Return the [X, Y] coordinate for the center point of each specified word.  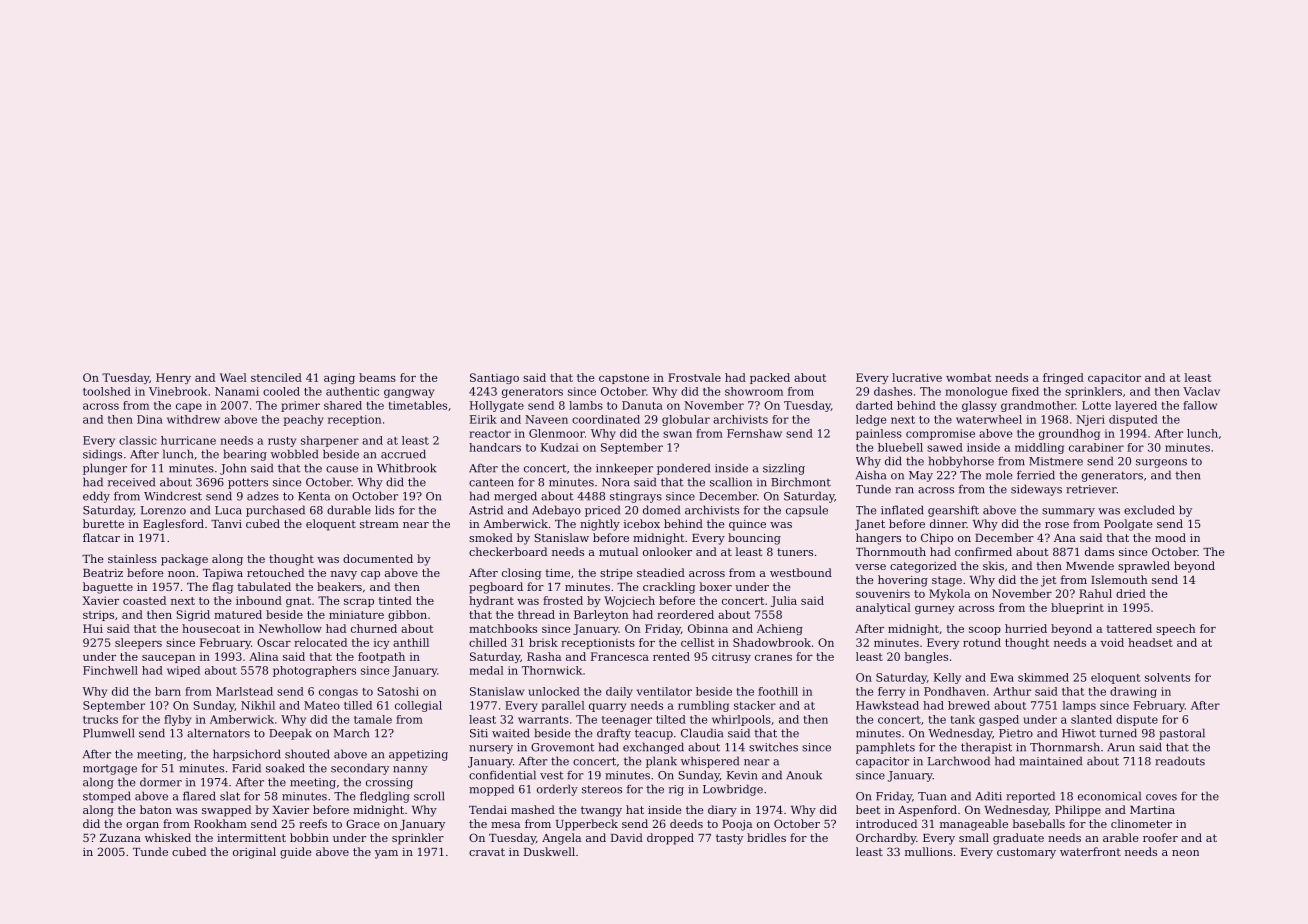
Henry [173, 378]
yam [386, 854]
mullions [928, 851]
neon [1185, 853]
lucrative [917, 377]
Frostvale [694, 377]
